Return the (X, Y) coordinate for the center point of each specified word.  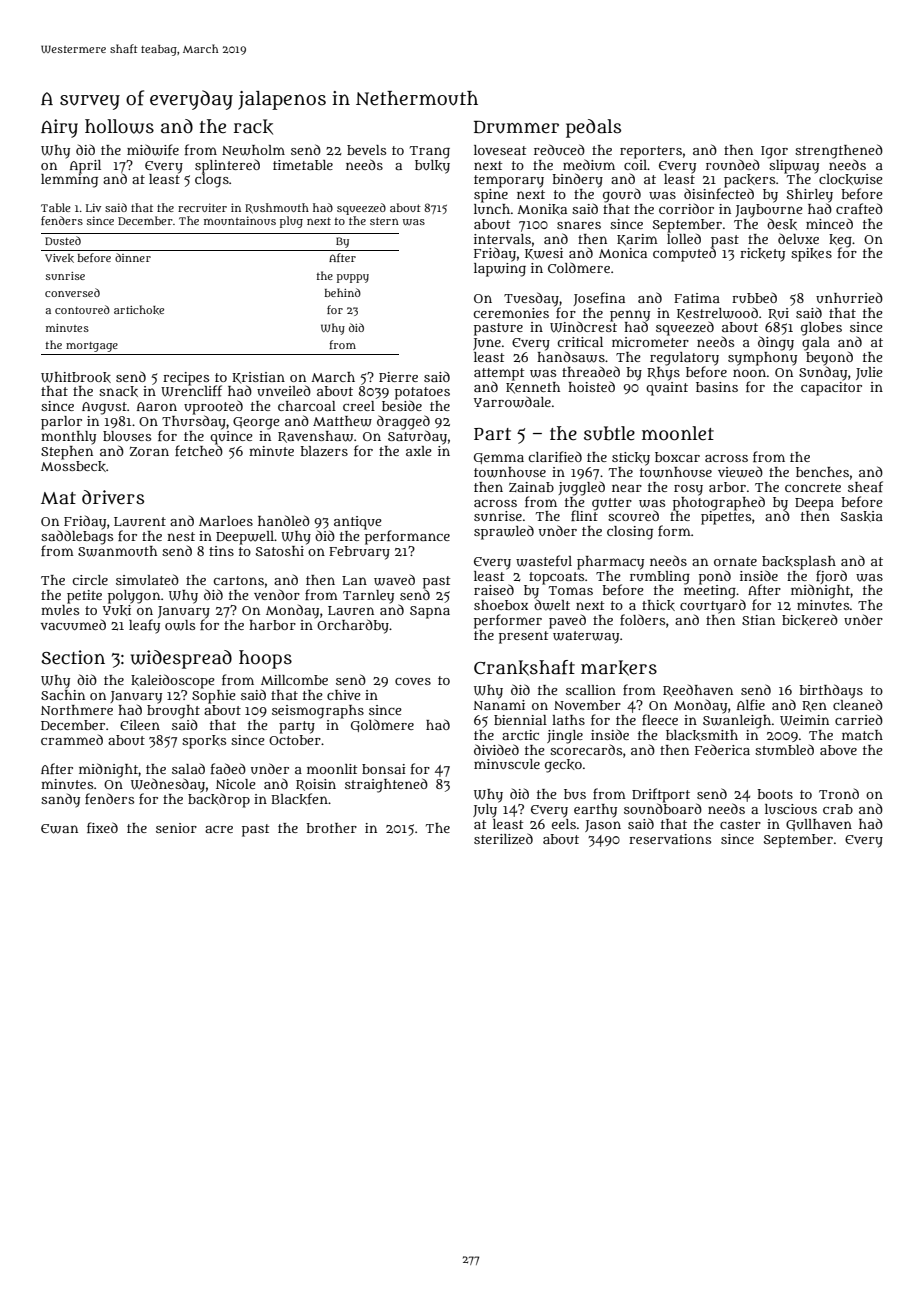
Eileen (140, 725)
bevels (366, 150)
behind (342, 292)
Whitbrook (76, 377)
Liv (93, 207)
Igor (774, 152)
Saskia (862, 516)
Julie (869, 373)
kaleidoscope (173, 681)
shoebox (501, 605)
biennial (520, 720)
